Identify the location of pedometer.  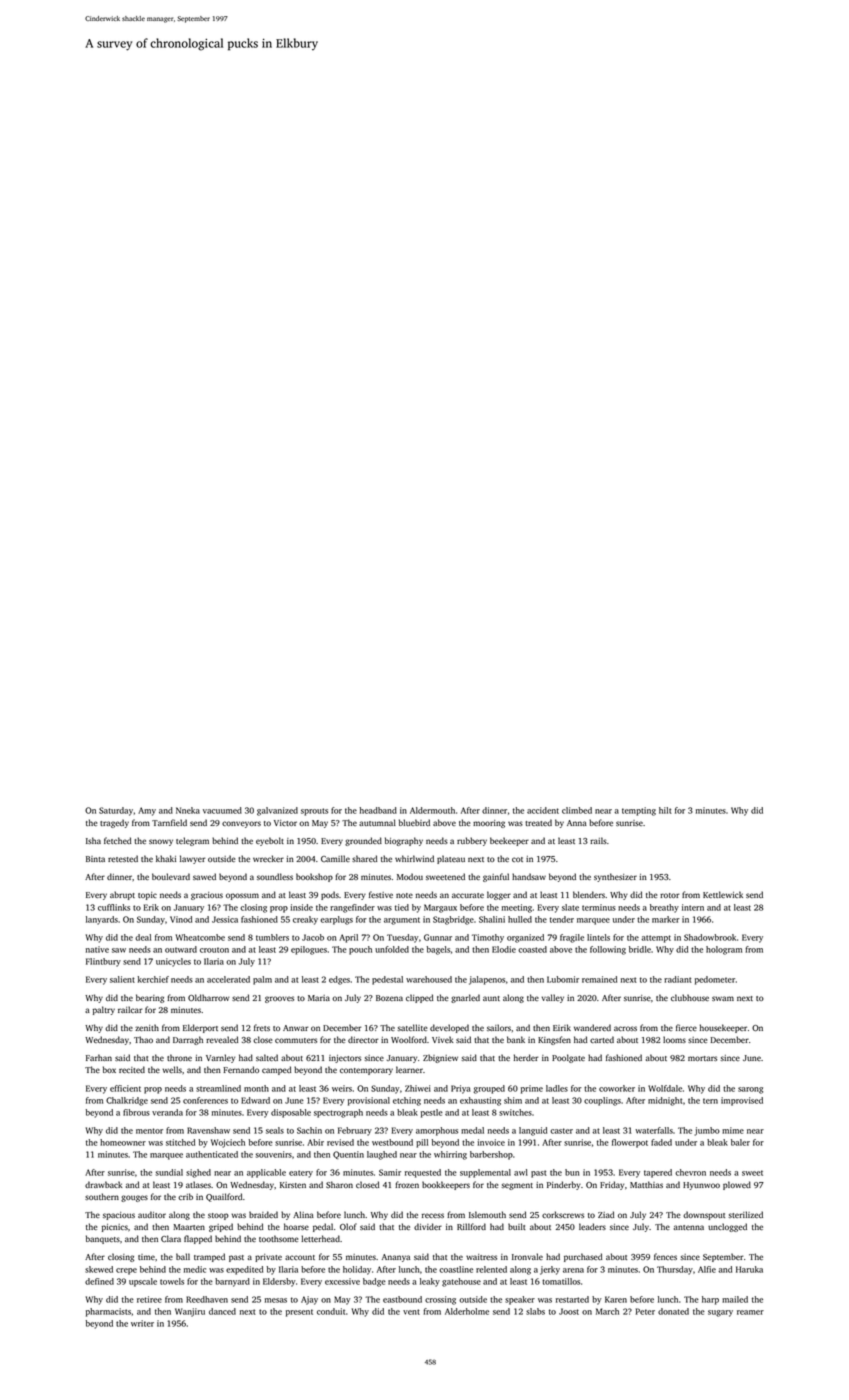
(715, 980).
